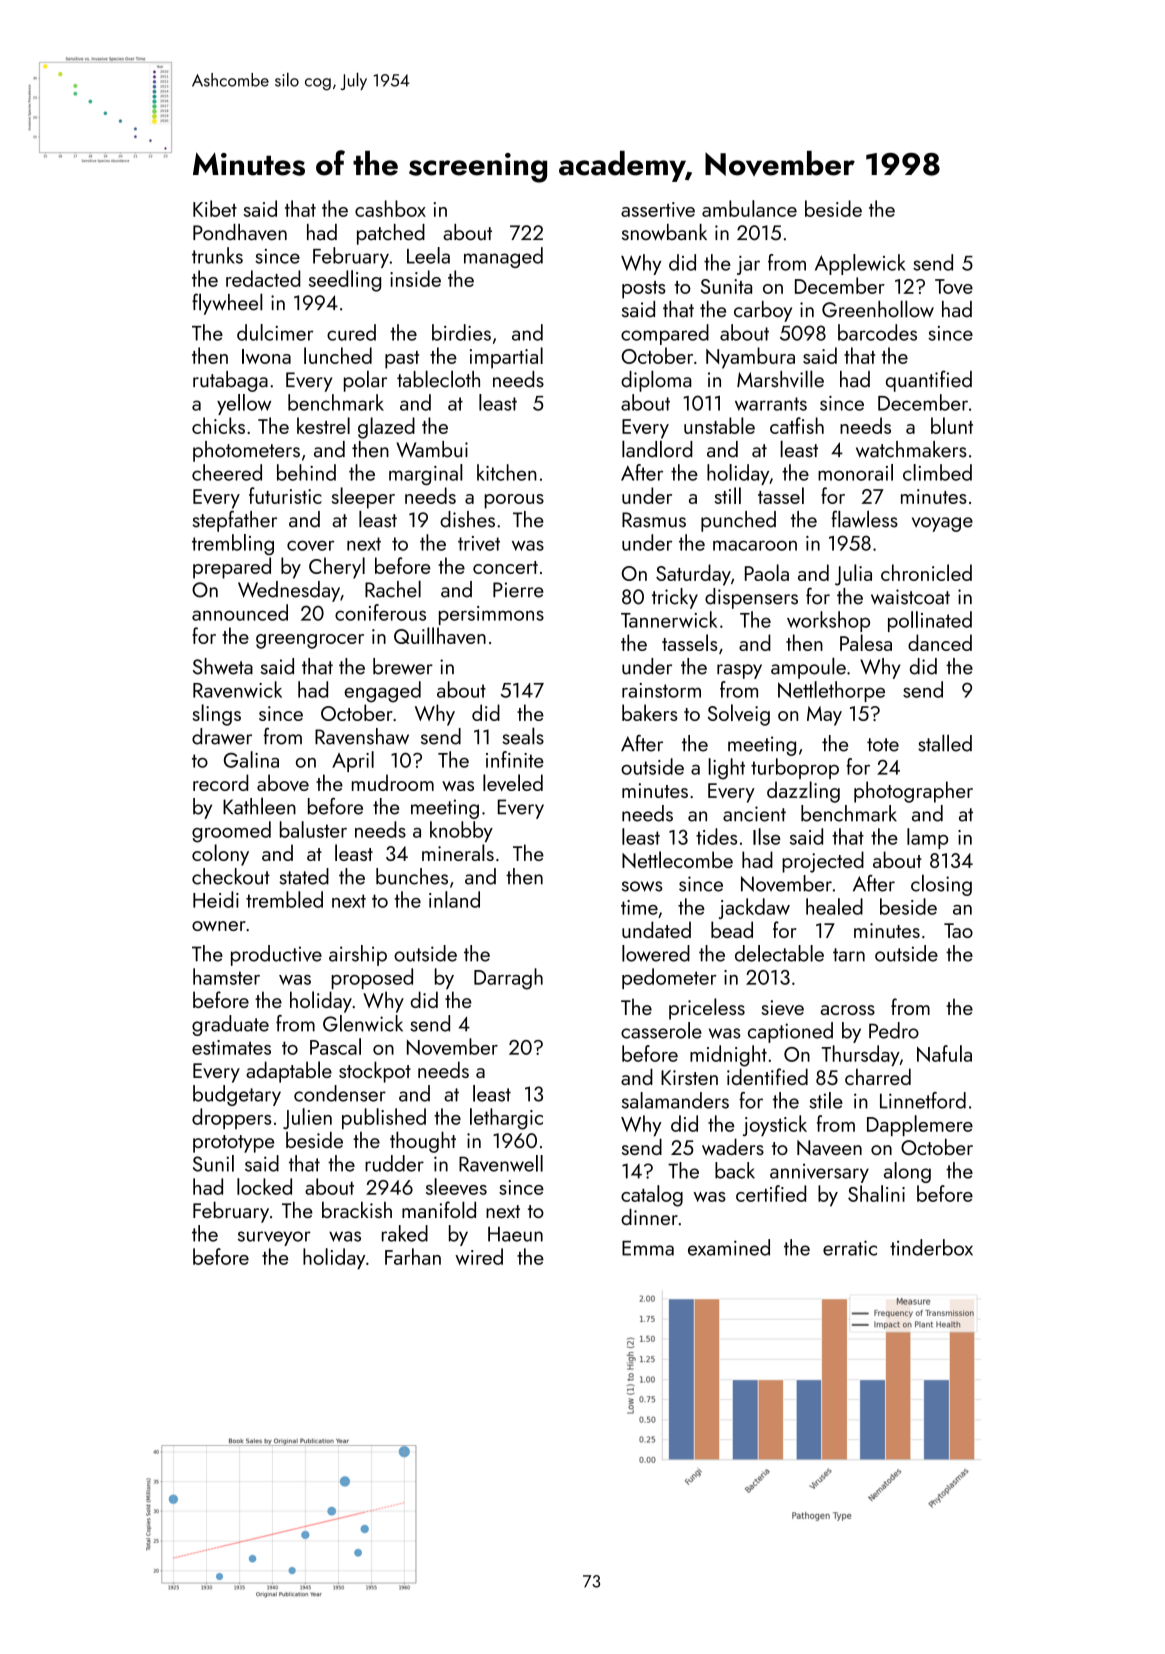  What do you see at coordinates (664, 232) in the image?
I see `snowbank` at bounding box center [664, 232].
